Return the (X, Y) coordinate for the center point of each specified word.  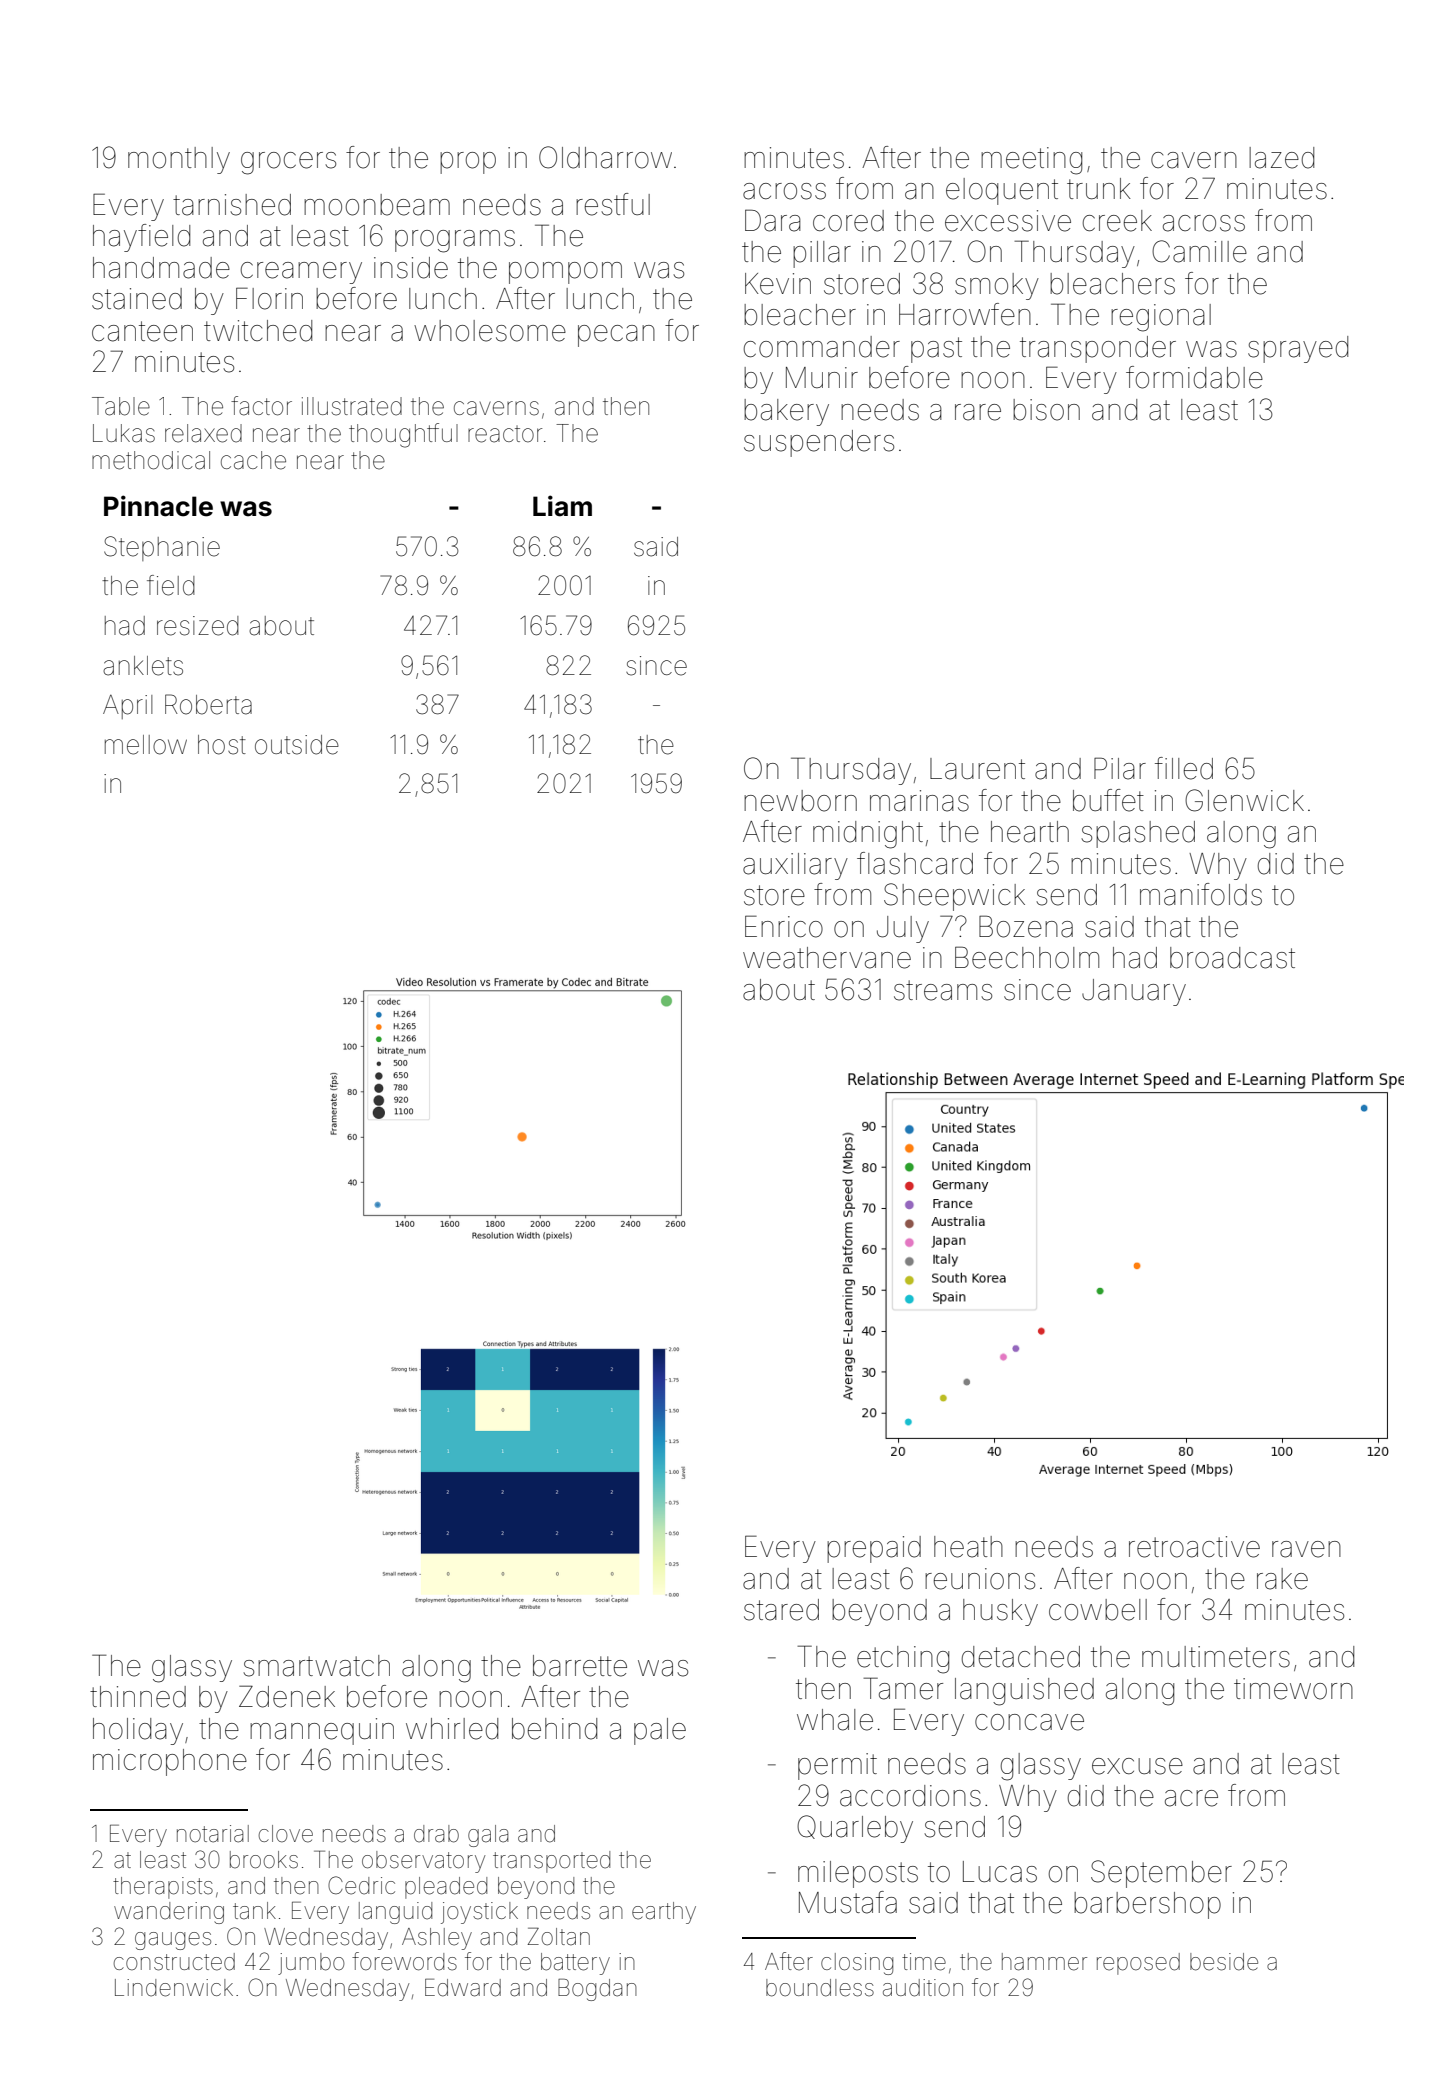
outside (297, 745)
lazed (1281, 158)
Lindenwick (174, 1988)
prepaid (874, 1549)
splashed (1138, 834)
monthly (179, 160)
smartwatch (316, 1666)
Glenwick (1244, 800)
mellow (146, 745)
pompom (565, 273)
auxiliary (795, 866)
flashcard (915, 863)
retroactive (1194, 1547)
